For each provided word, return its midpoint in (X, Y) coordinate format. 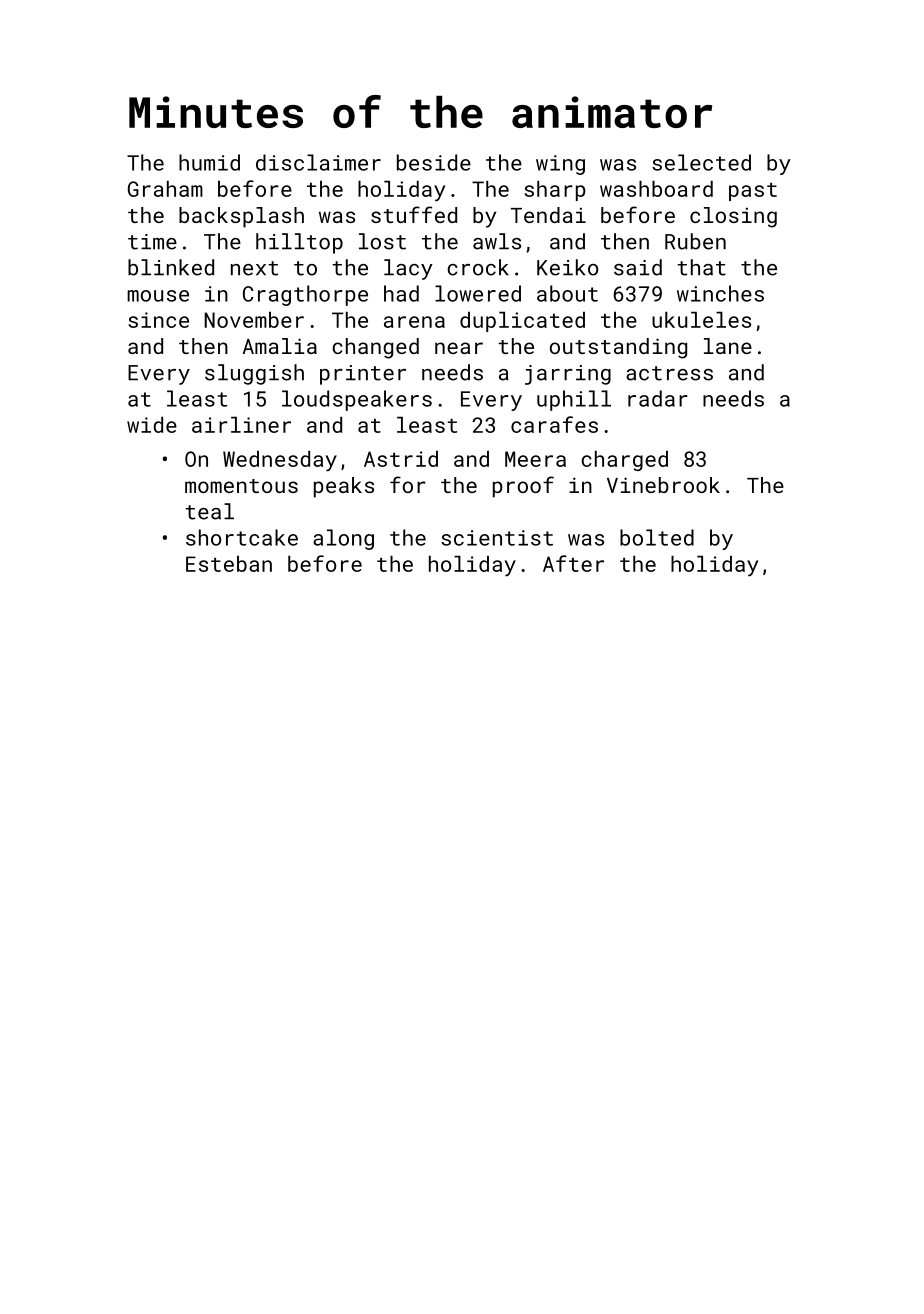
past (753, 192)
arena (414, 322)
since (158, 320)
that (701, 267)
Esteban (229, 564)
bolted (657, 537)
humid (209, 162)
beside (434, 162)
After (573, 563)
